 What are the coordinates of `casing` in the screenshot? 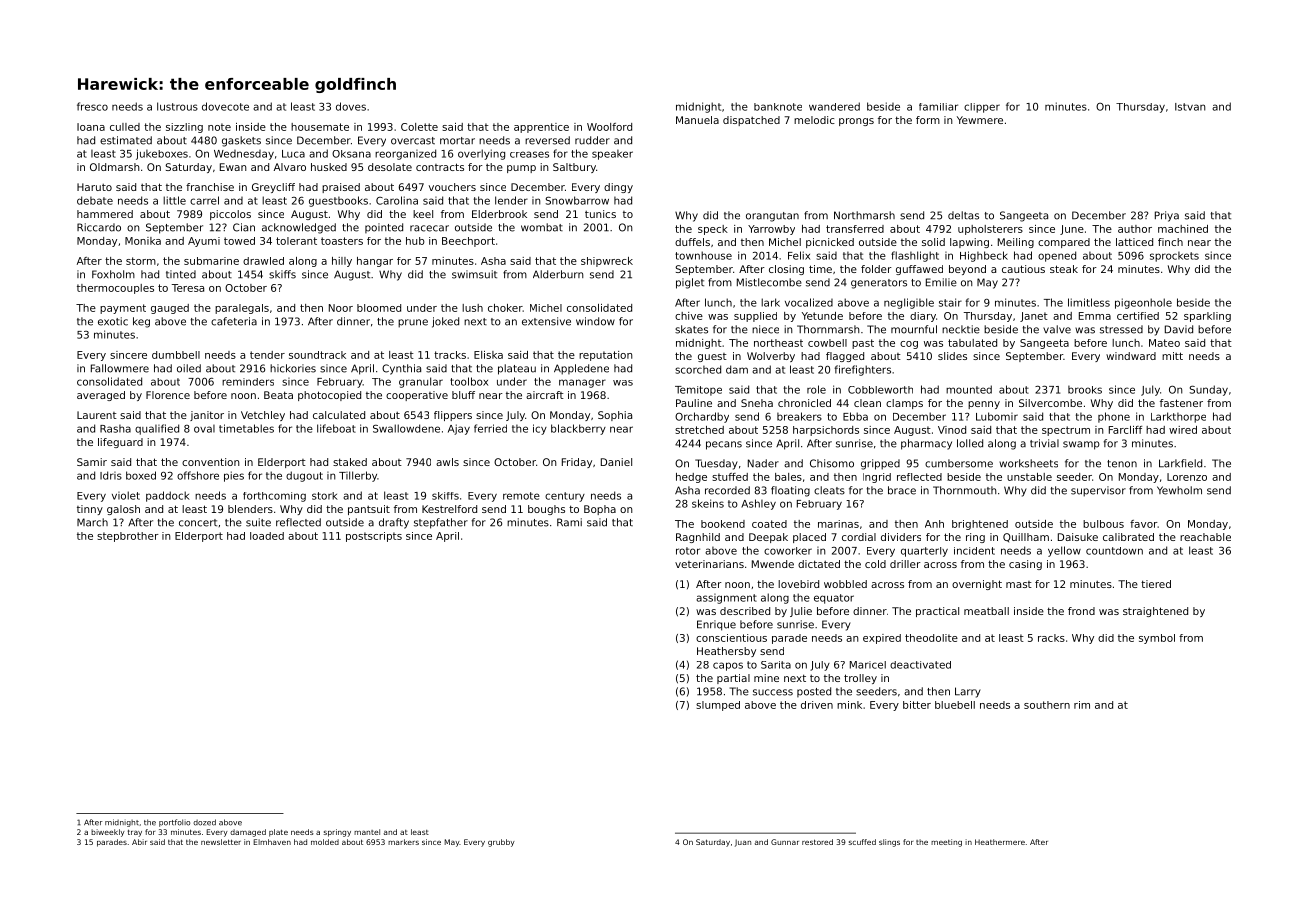 It's located at (1025, 565).
